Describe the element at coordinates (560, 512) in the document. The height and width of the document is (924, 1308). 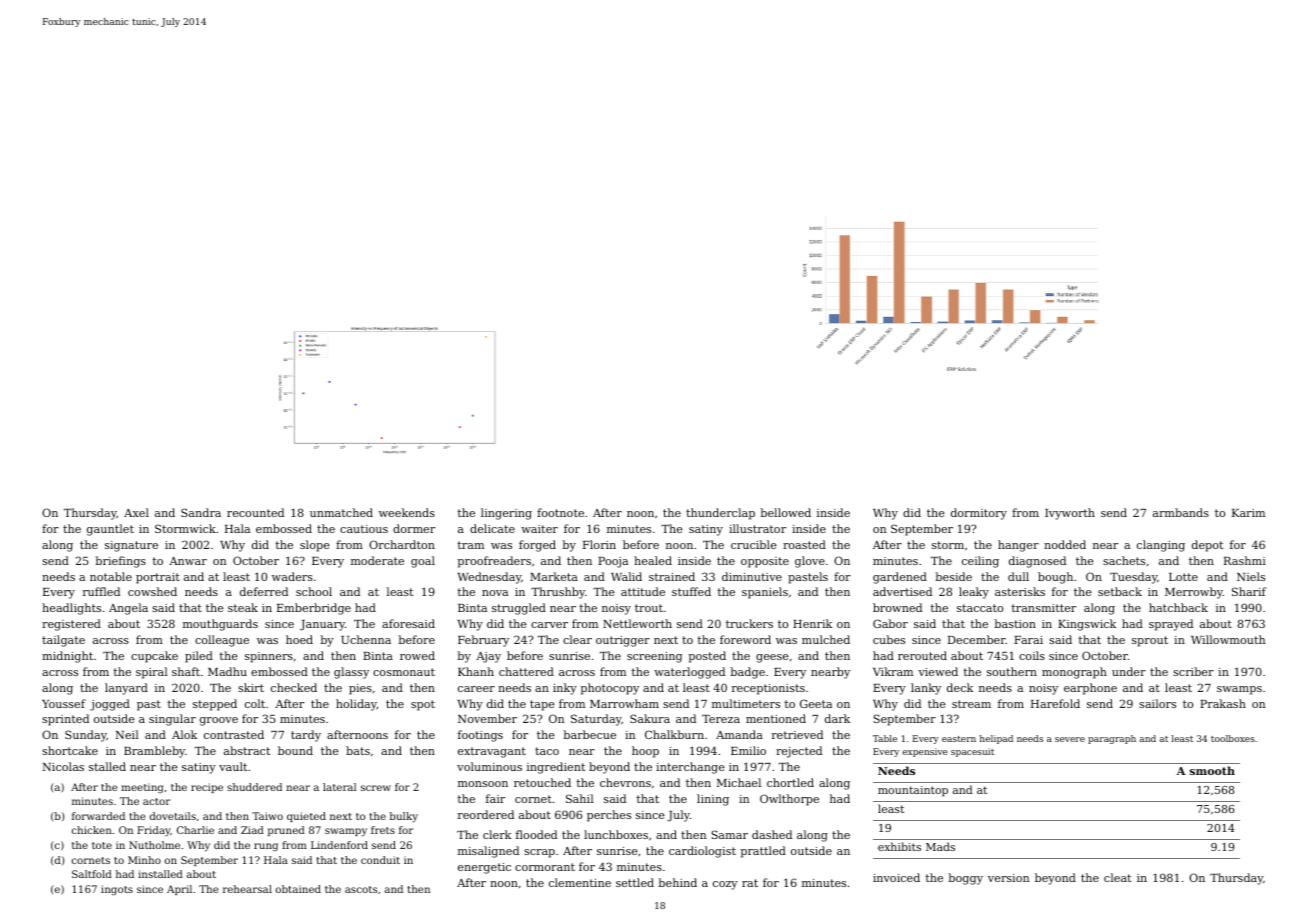
I see `footnote` at that location.
